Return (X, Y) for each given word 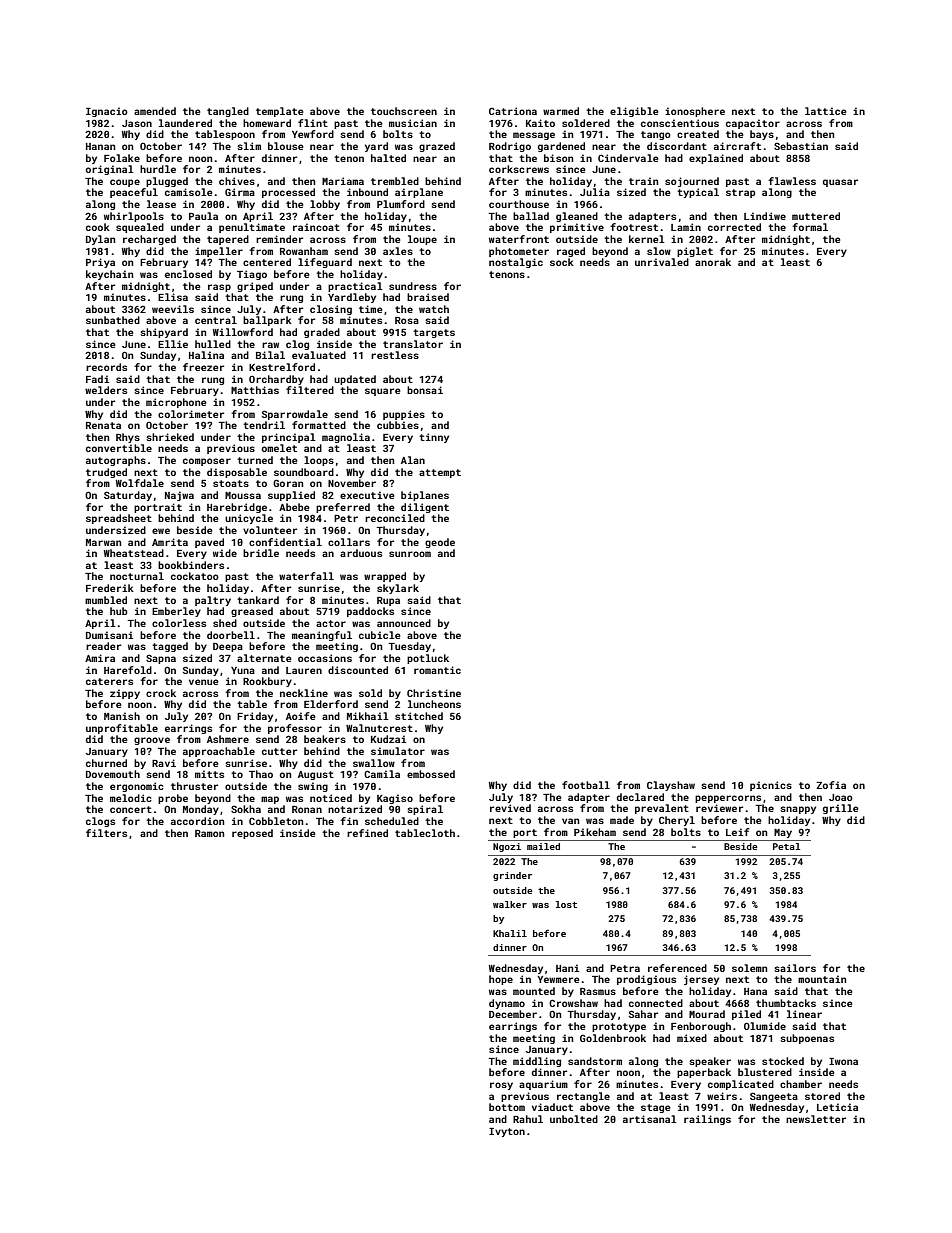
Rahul (528, 1119)
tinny (434, 438)
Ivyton (507, 1132)
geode (440, 543)
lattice (825, 111)
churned (106, 763)
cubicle (379, 635)
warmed (561, 111)
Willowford (243, 332)
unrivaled (662, 262)
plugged (167, 182)
